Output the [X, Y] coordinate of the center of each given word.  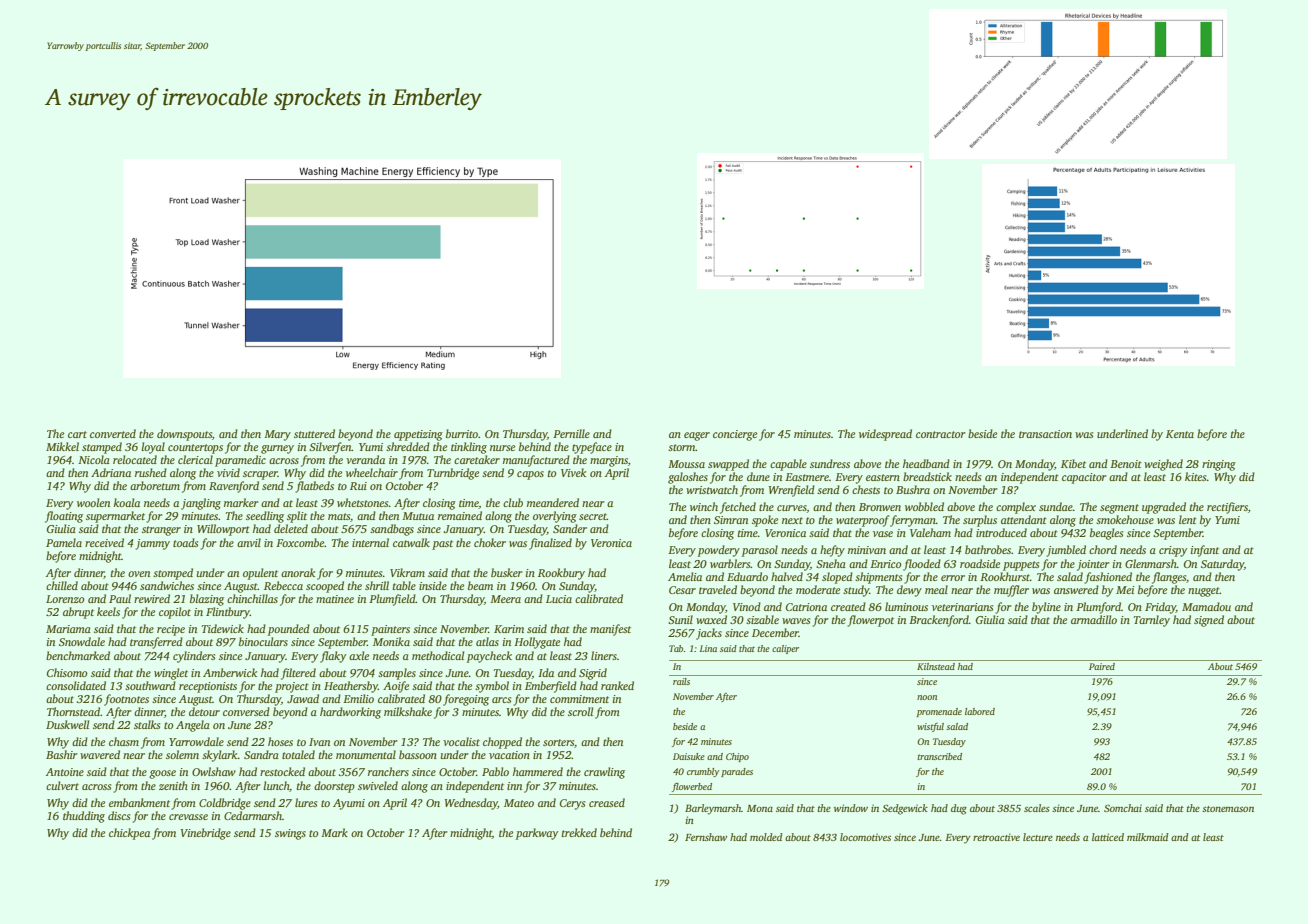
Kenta [1180, 434]
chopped [502, 743]
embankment [139, 802]
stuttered [314, 433]
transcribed [939, 756]
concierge [735, 435]
